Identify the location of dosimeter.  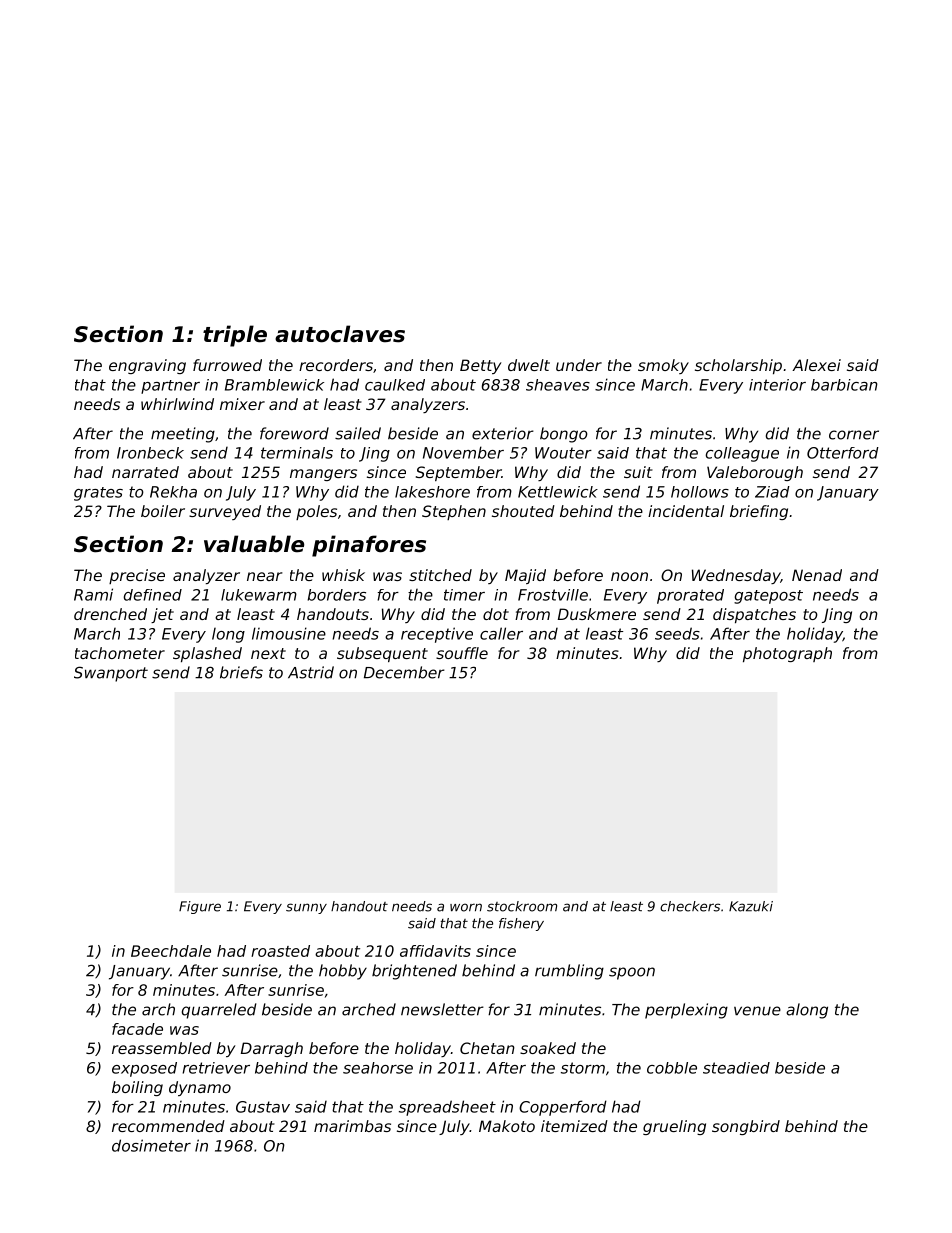
(151, 1145).
